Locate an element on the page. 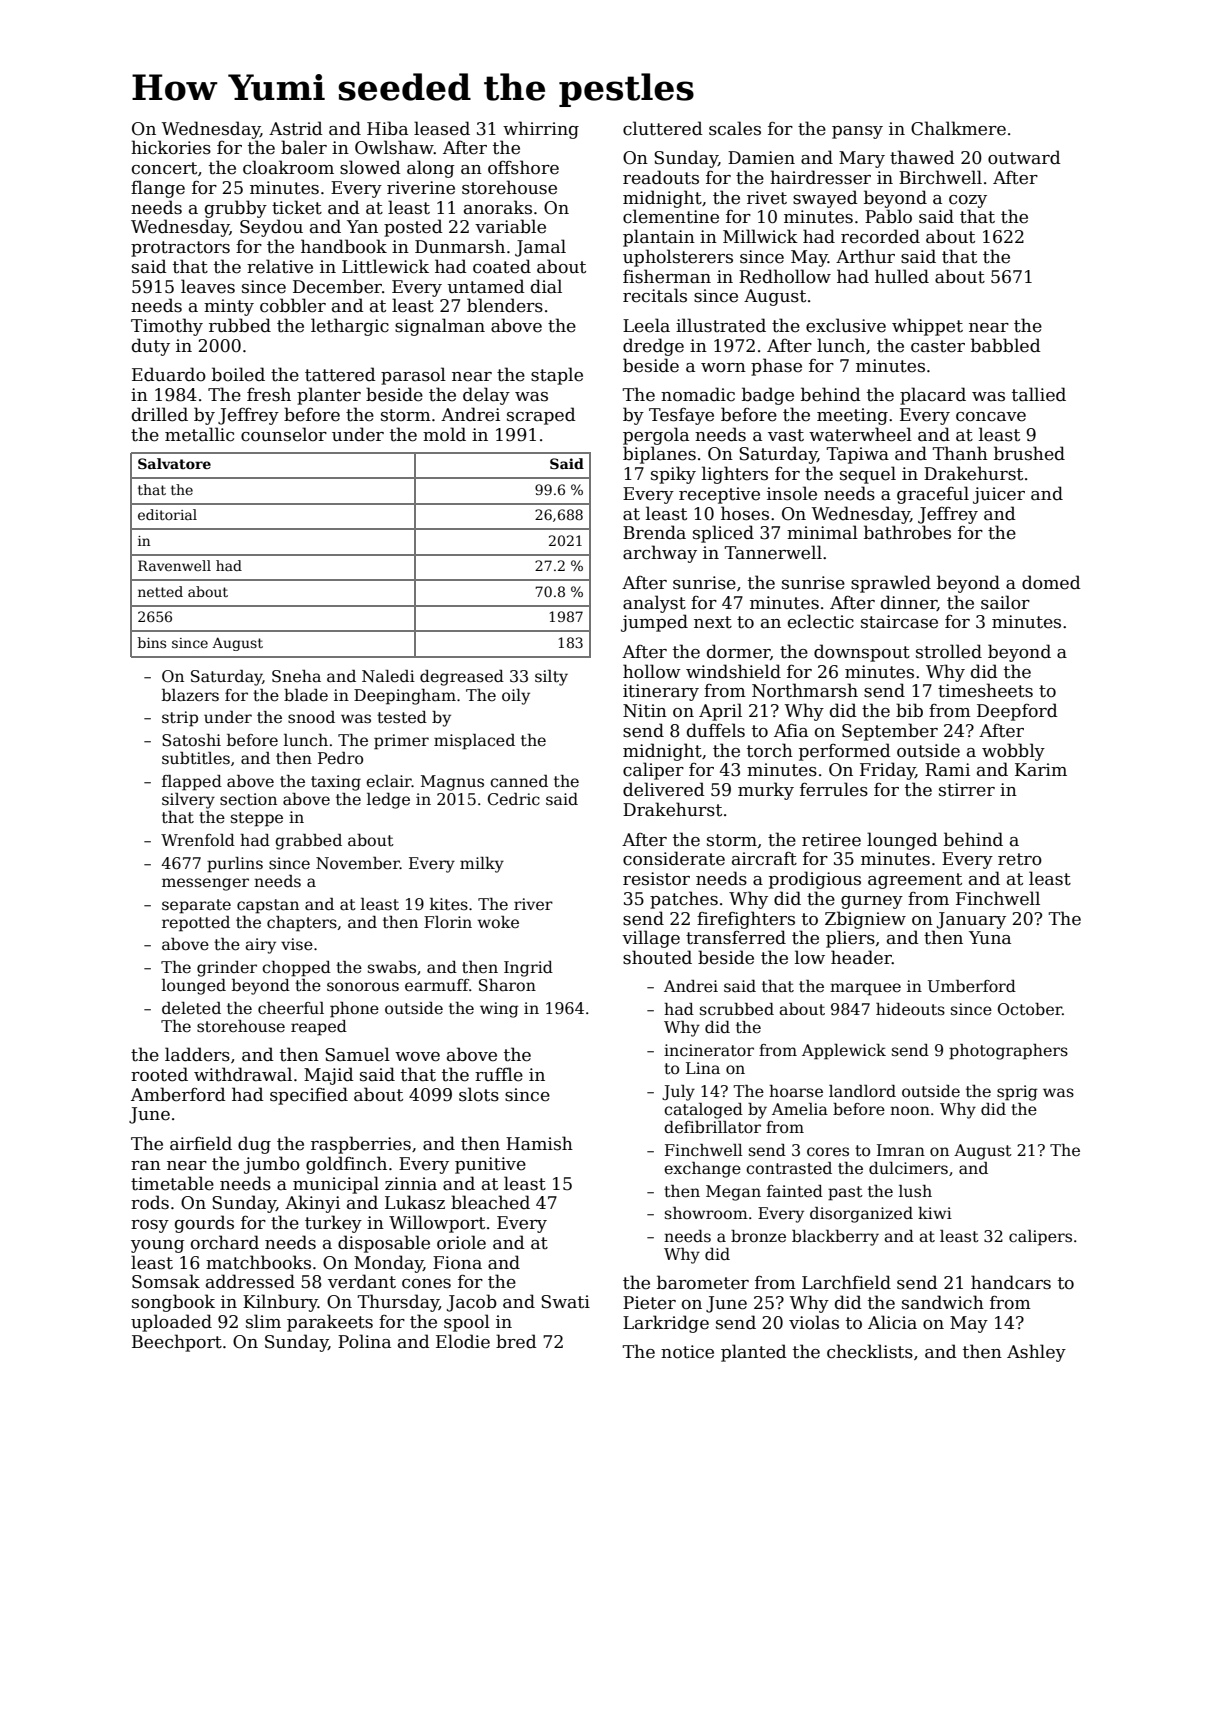 Image resolution: width=1213 pixels, height=1716 pixels. dredge is located at coordinates (653, 347).
